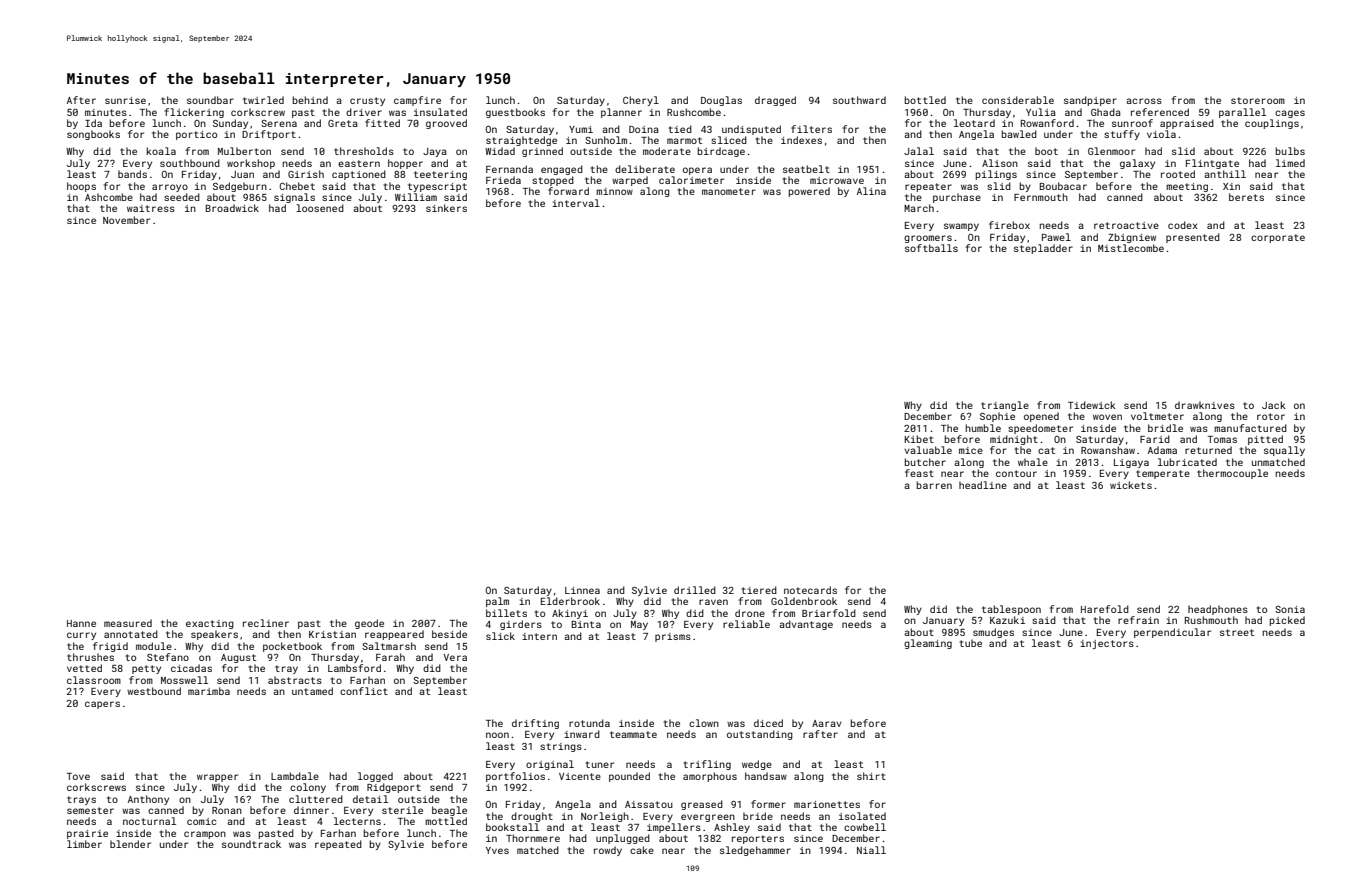  I want to click on sinkers, so click(446, 208).
